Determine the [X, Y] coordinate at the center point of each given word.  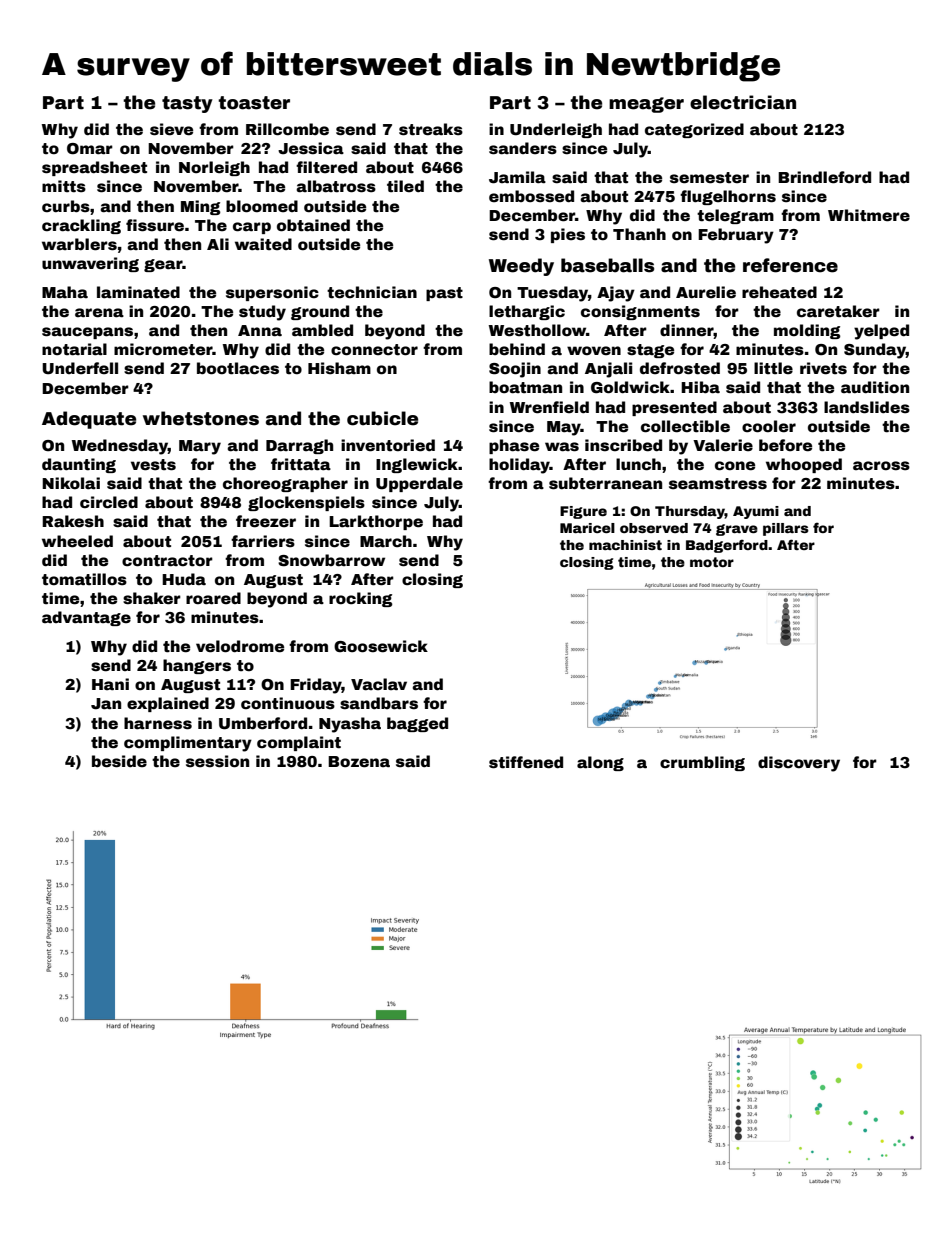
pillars [786, 529]
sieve [171, 129]
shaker [152, 598]
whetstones [201, 418]
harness [158, 723]
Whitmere [869, 215]
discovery [799, 764]
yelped [881, 332]
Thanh [639, 234]
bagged [417, 724]
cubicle [382, 418]
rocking [360, 599]
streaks [431, 129]
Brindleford [824, 177]
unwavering [90, 264]
